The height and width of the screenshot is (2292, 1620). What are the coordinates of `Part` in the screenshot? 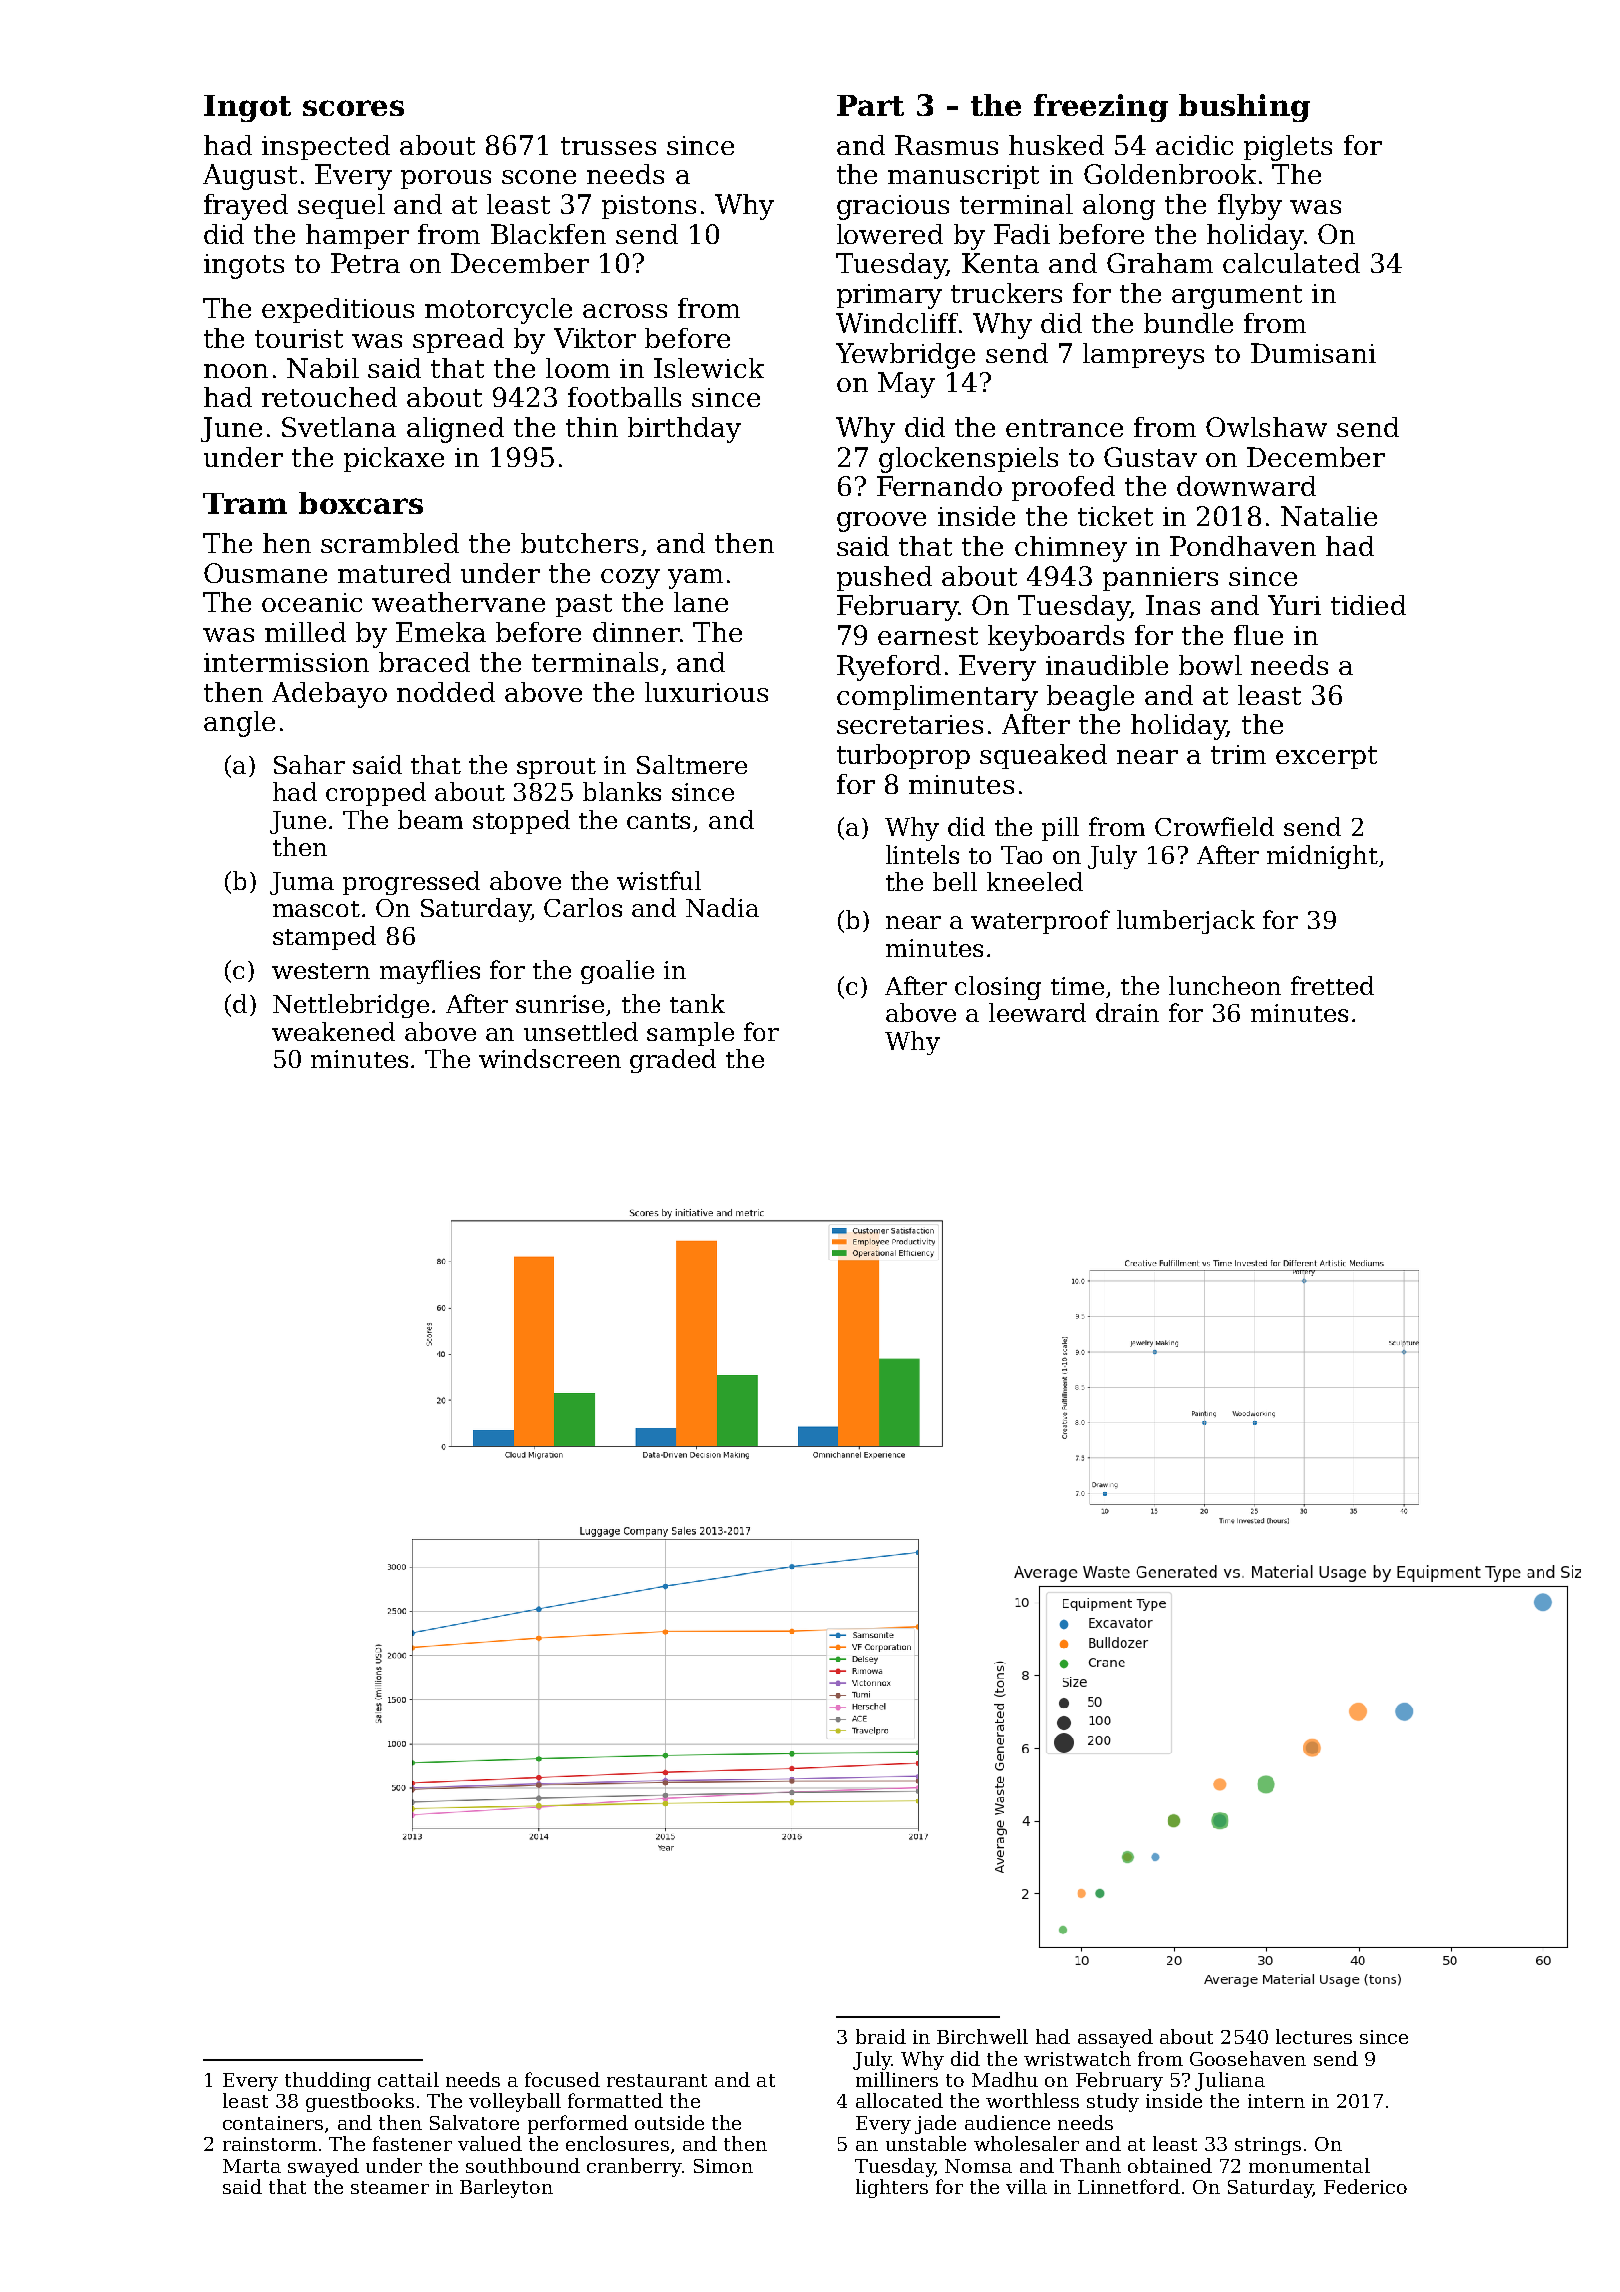 It's located at (870, 105).
